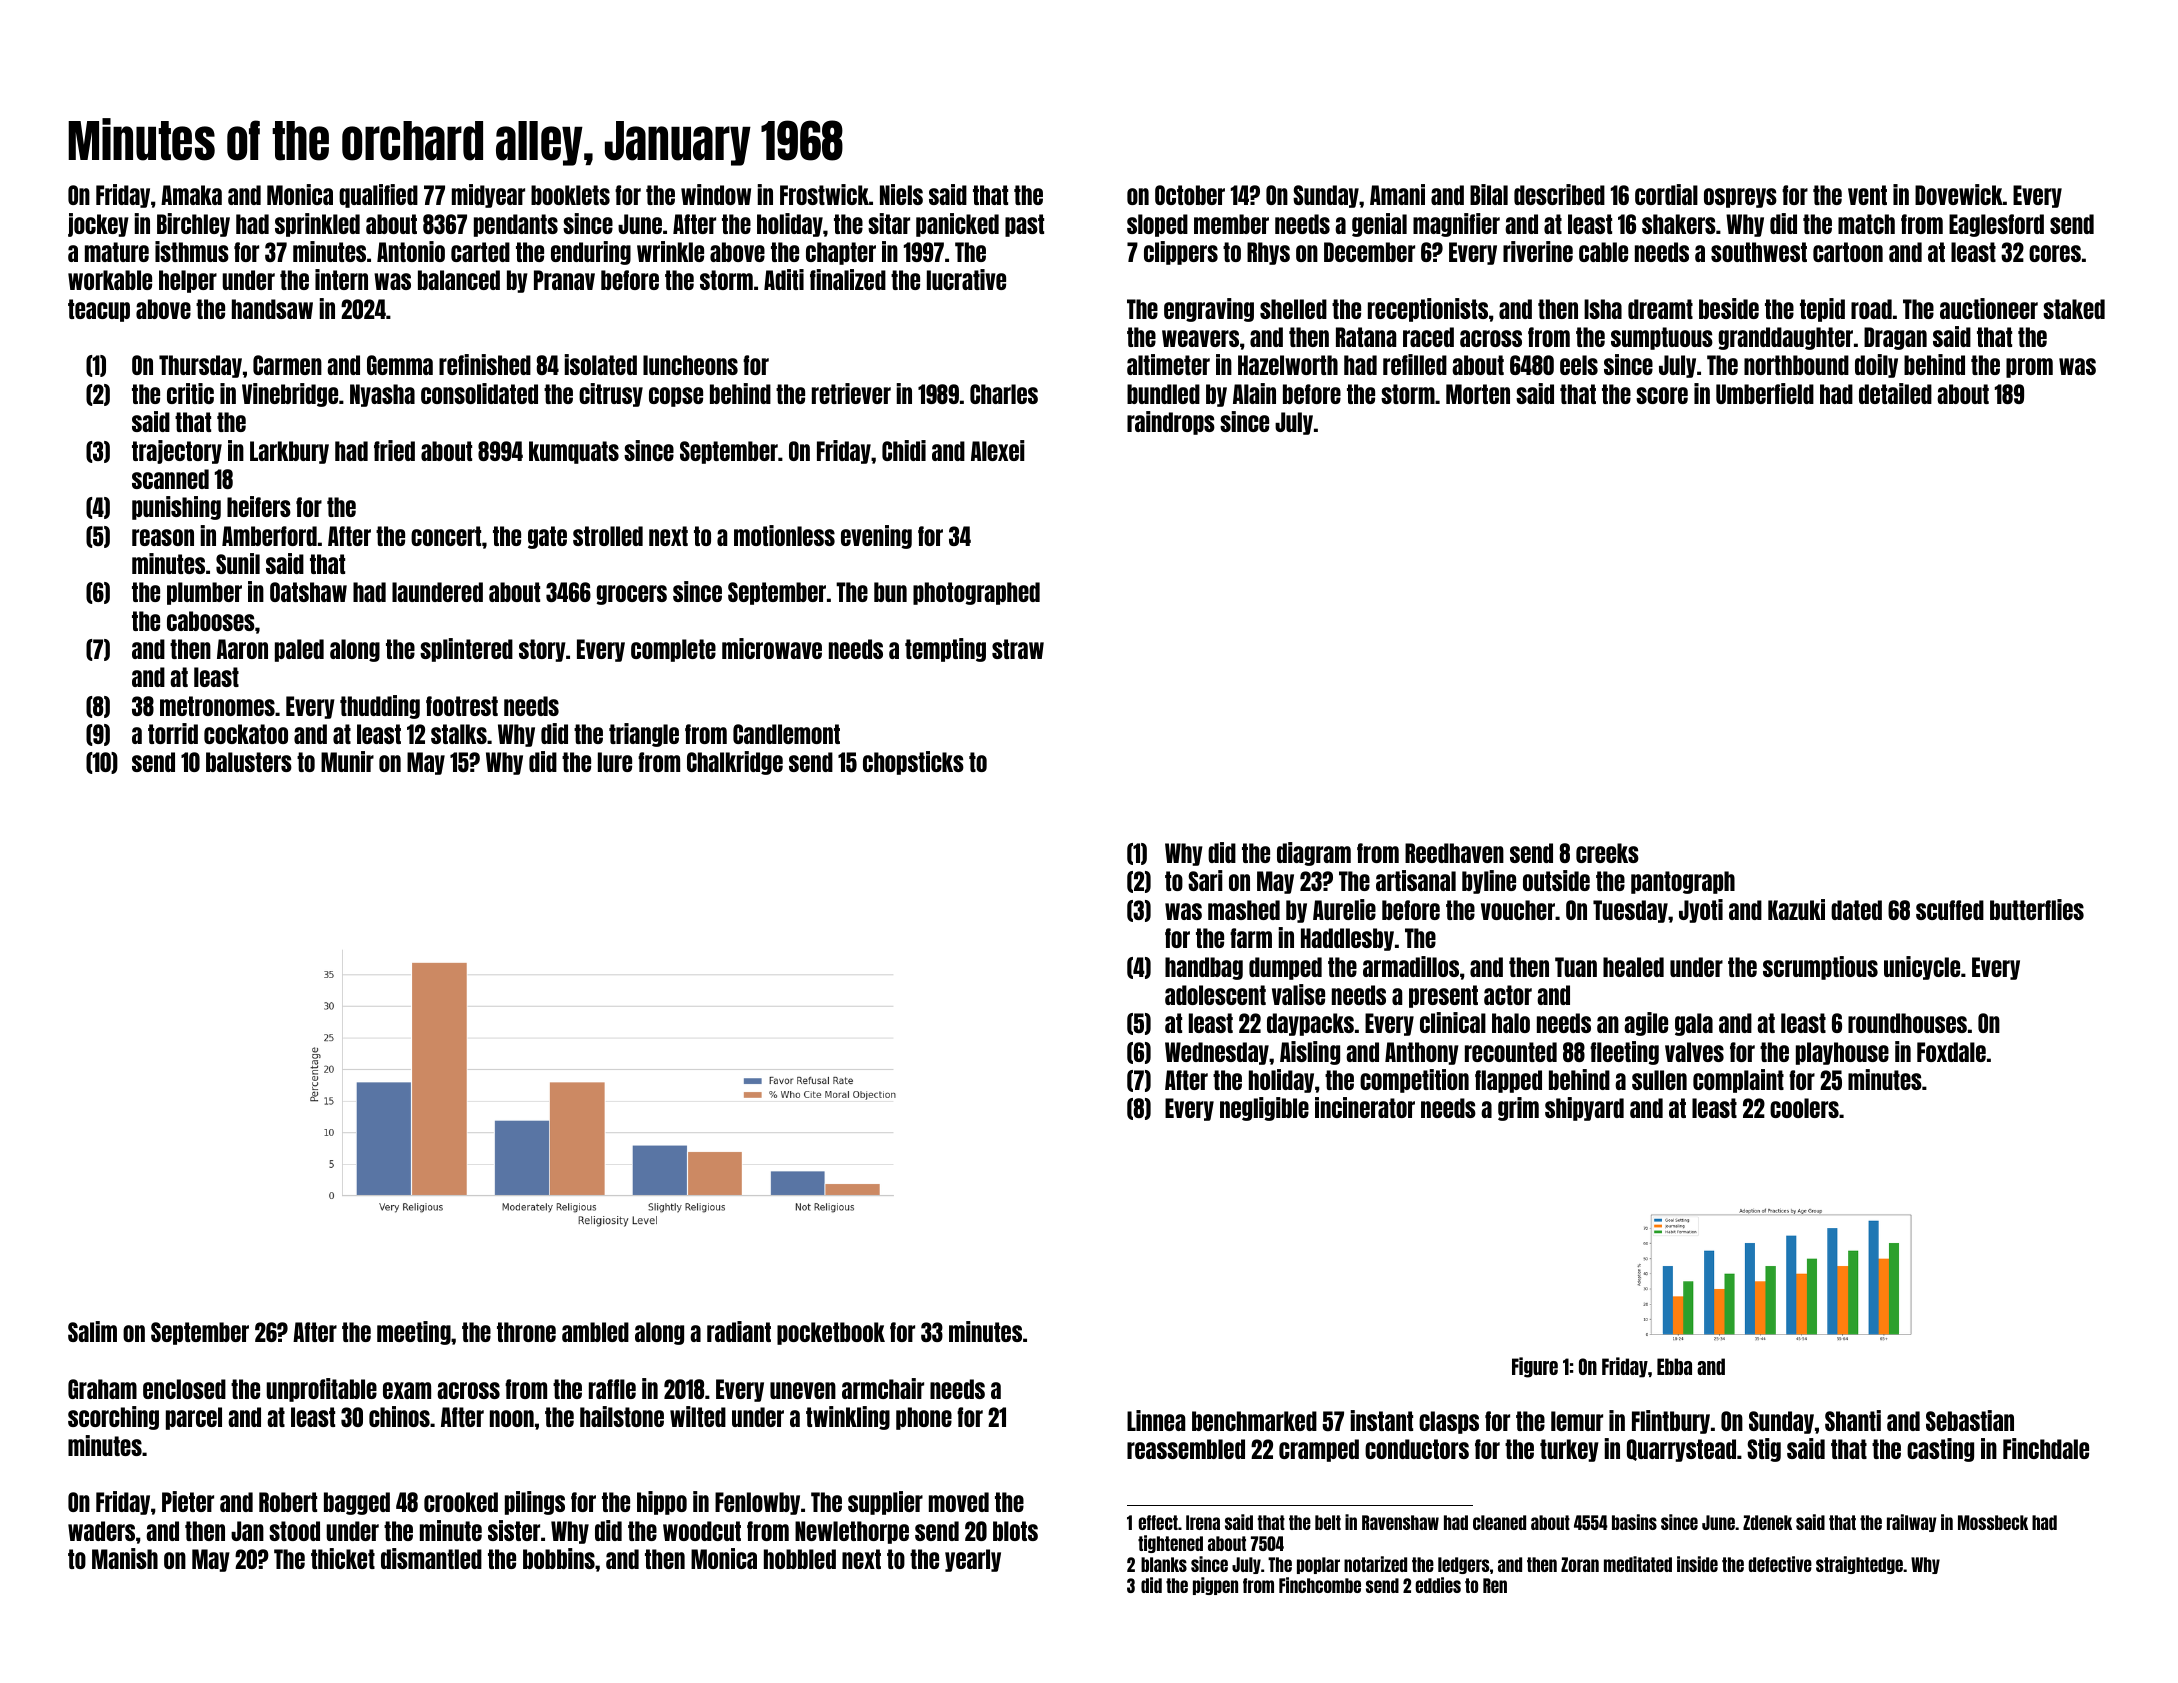 The height and width of the image is (1683, 2178). What do you see at coordinates (249, 762) in the image?
I see `balusters` at bounding box center [249, 762].
